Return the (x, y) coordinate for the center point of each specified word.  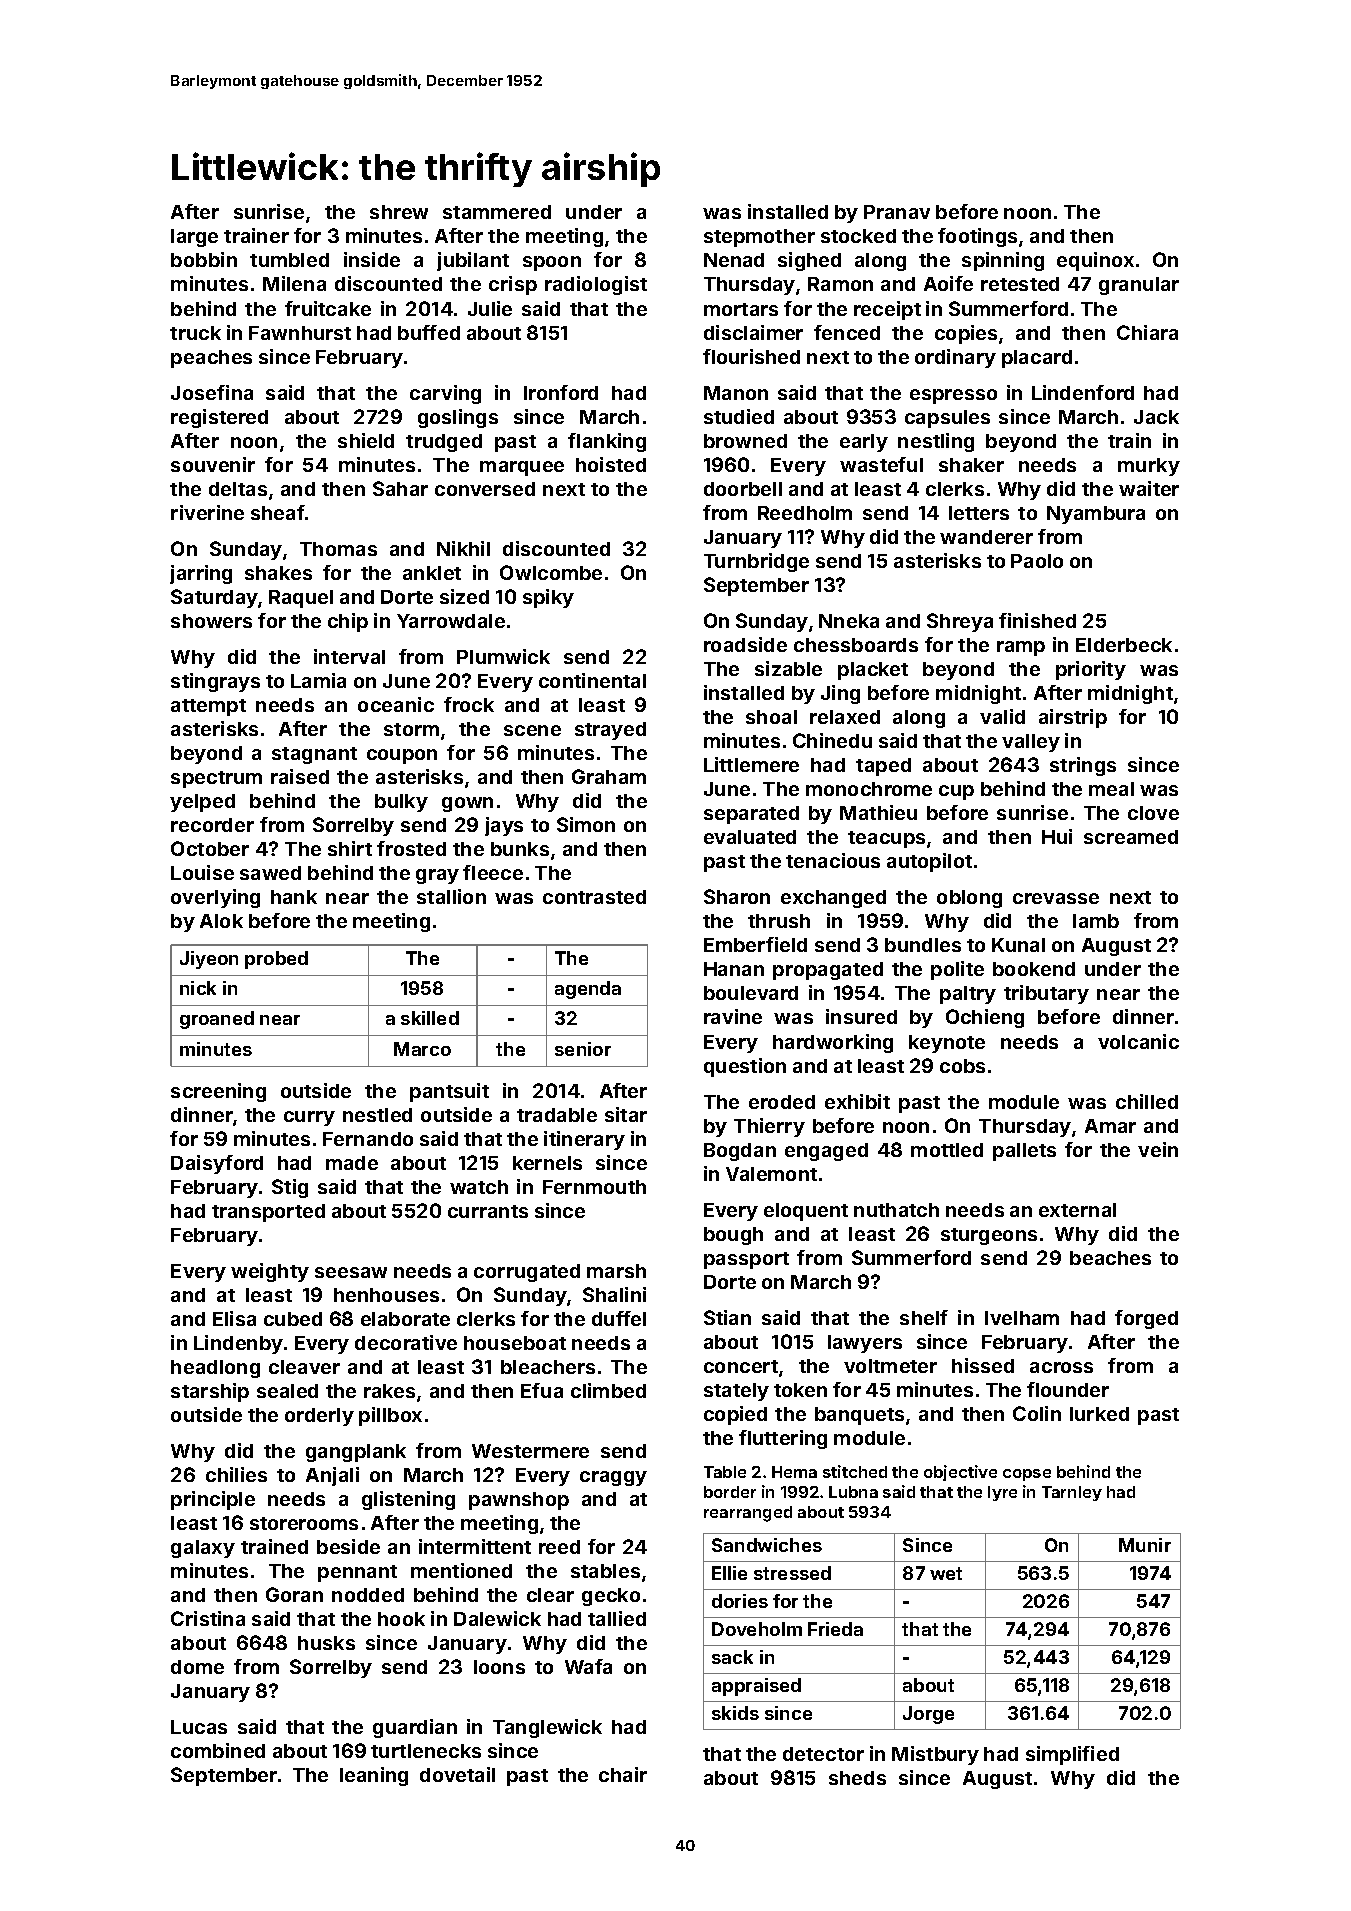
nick (198, 988)
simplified (1072, 1755)
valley (1031, 743)
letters (979, 513)
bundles (923, 945)
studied (739, 416)
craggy (613, 1478)
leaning (374, 1776)
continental (592, 680)
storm (411, 729)
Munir (1145, 1545)
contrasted (594, 897)
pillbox (390, 1416)
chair (623, 1774)
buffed (429, 332)
